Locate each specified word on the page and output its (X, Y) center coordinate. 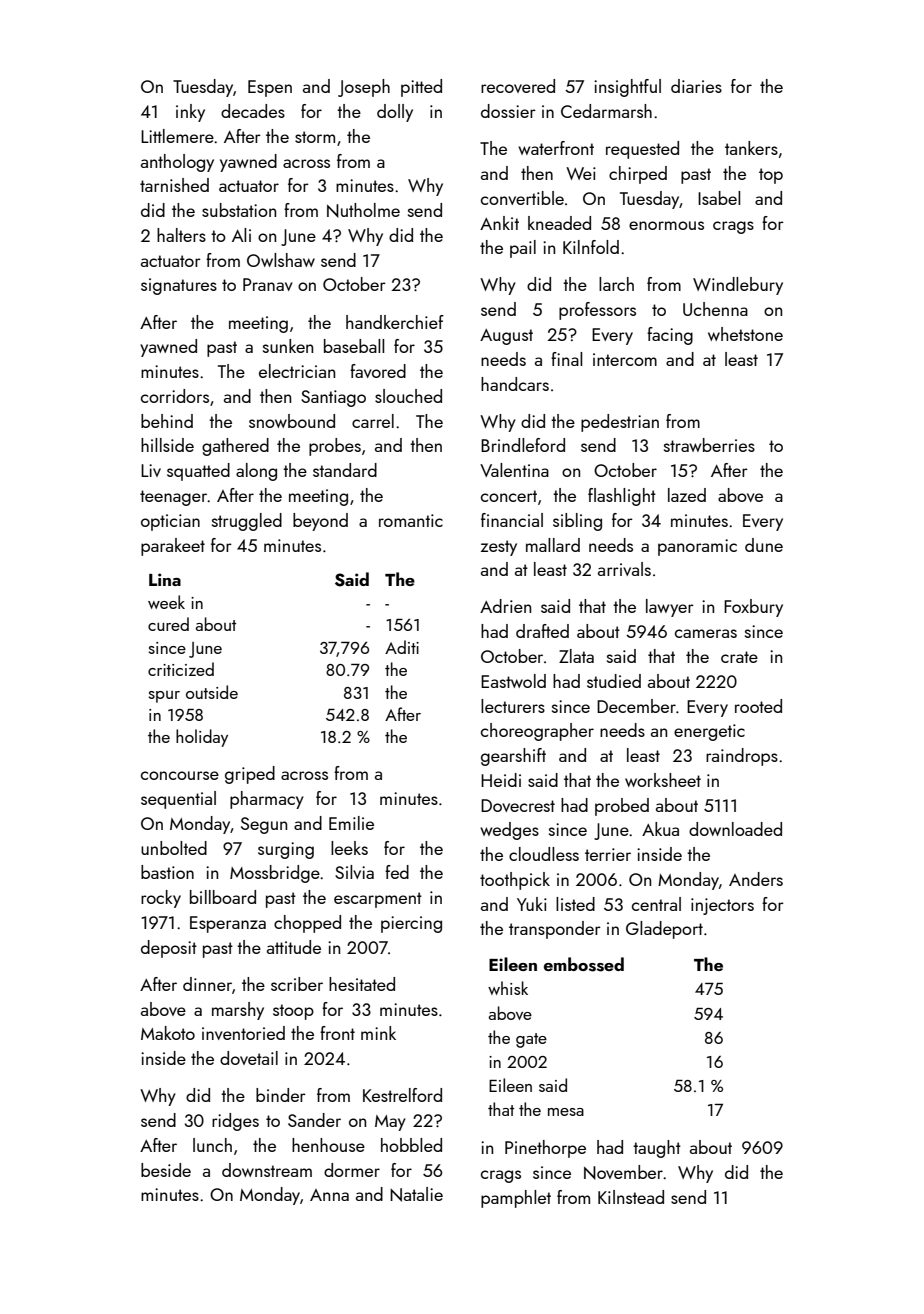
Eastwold (513, 681)
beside (166, 1170)
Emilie (351, 823)
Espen (270, 88)
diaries (696, 86)
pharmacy (267, 800)
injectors (722, 906)
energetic (709, 732)
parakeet (173, 547)
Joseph (364, 88)
